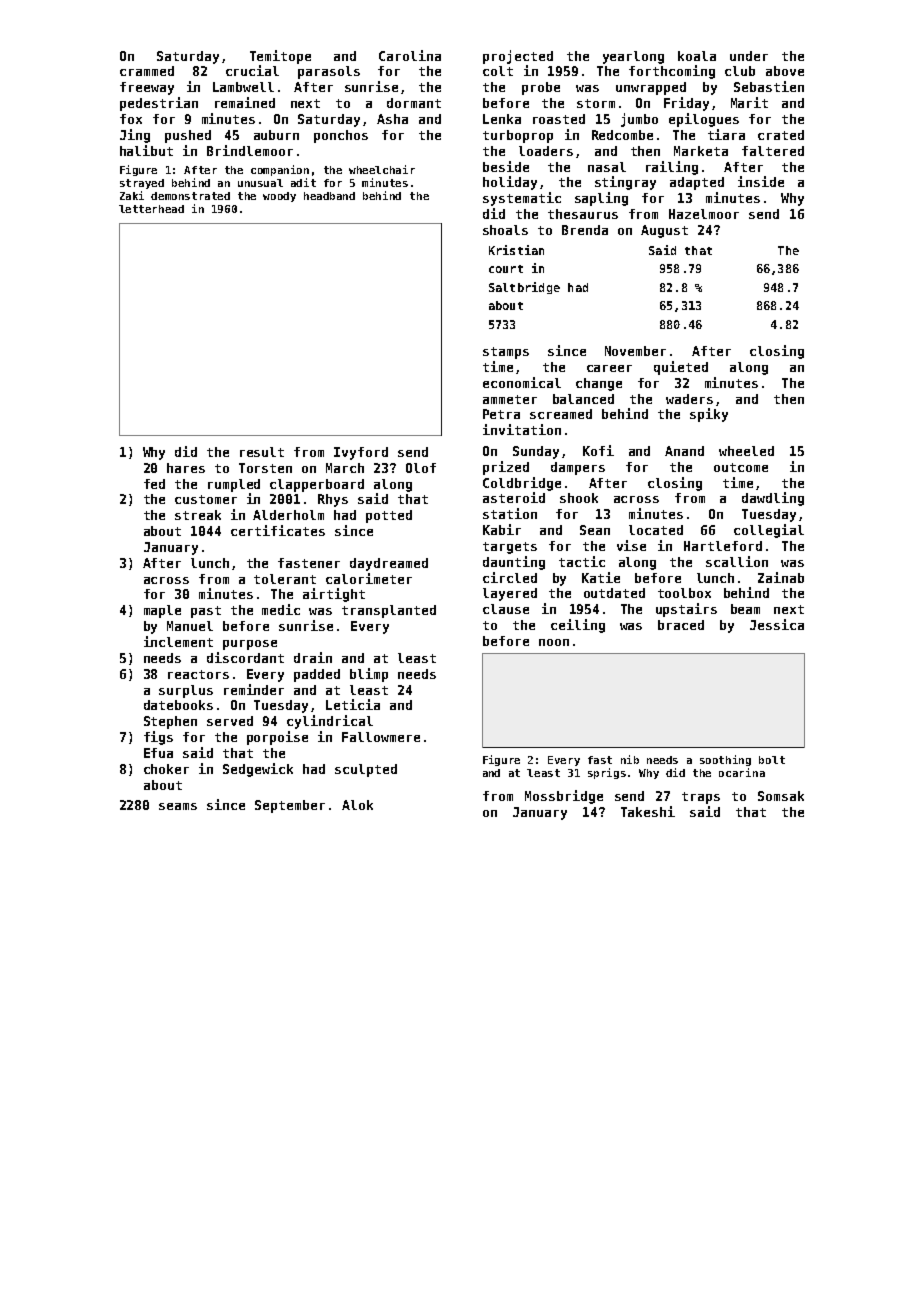  What do you see at coordinates (178, 806) in the document?
I see `seams` at bounding box center [178, 806].
